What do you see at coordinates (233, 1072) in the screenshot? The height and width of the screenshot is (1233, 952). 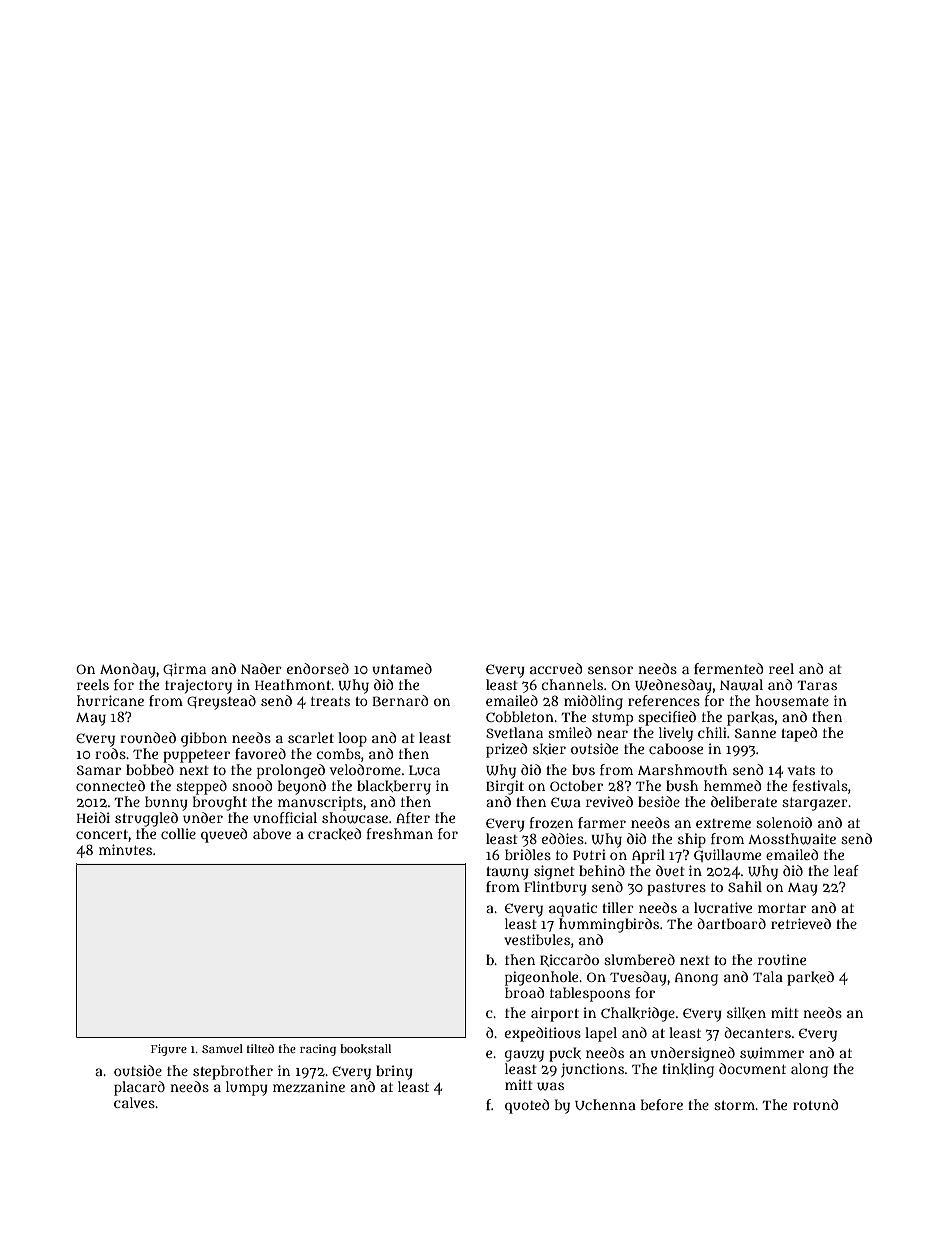 I see `stepbrother` at bounding box center [233, 1072].
